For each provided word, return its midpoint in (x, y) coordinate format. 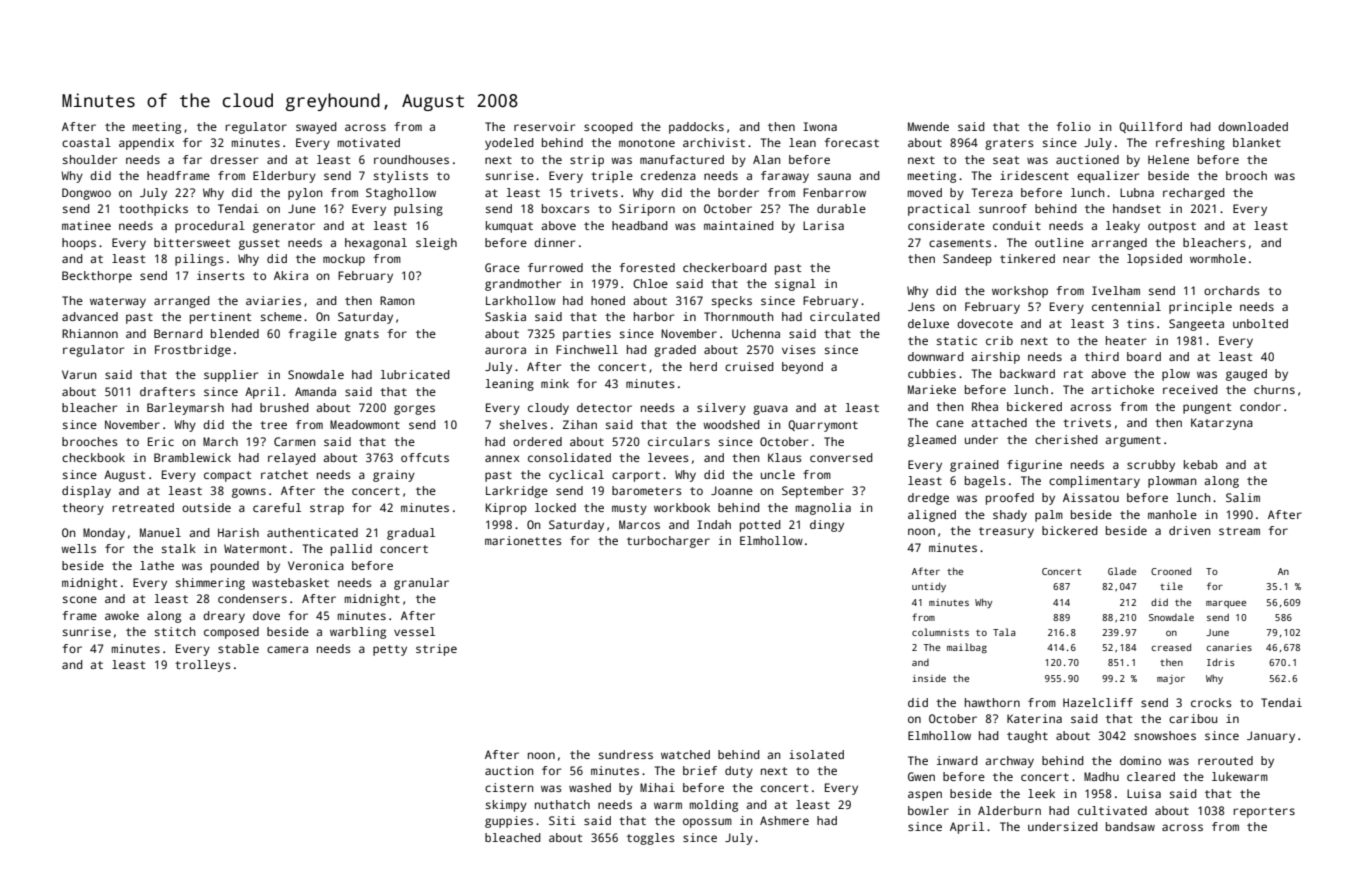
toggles (651, 839)
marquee (1226, 604)
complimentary (1094, 482)
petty (390, 650)
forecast (851, 142)
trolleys (203, 666)
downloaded (1253, 126)
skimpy (506, 806)
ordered (537, 441)
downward (936, 356)
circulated (845, 316)
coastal (86, 142)
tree (273, 425)
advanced (90, 316)
